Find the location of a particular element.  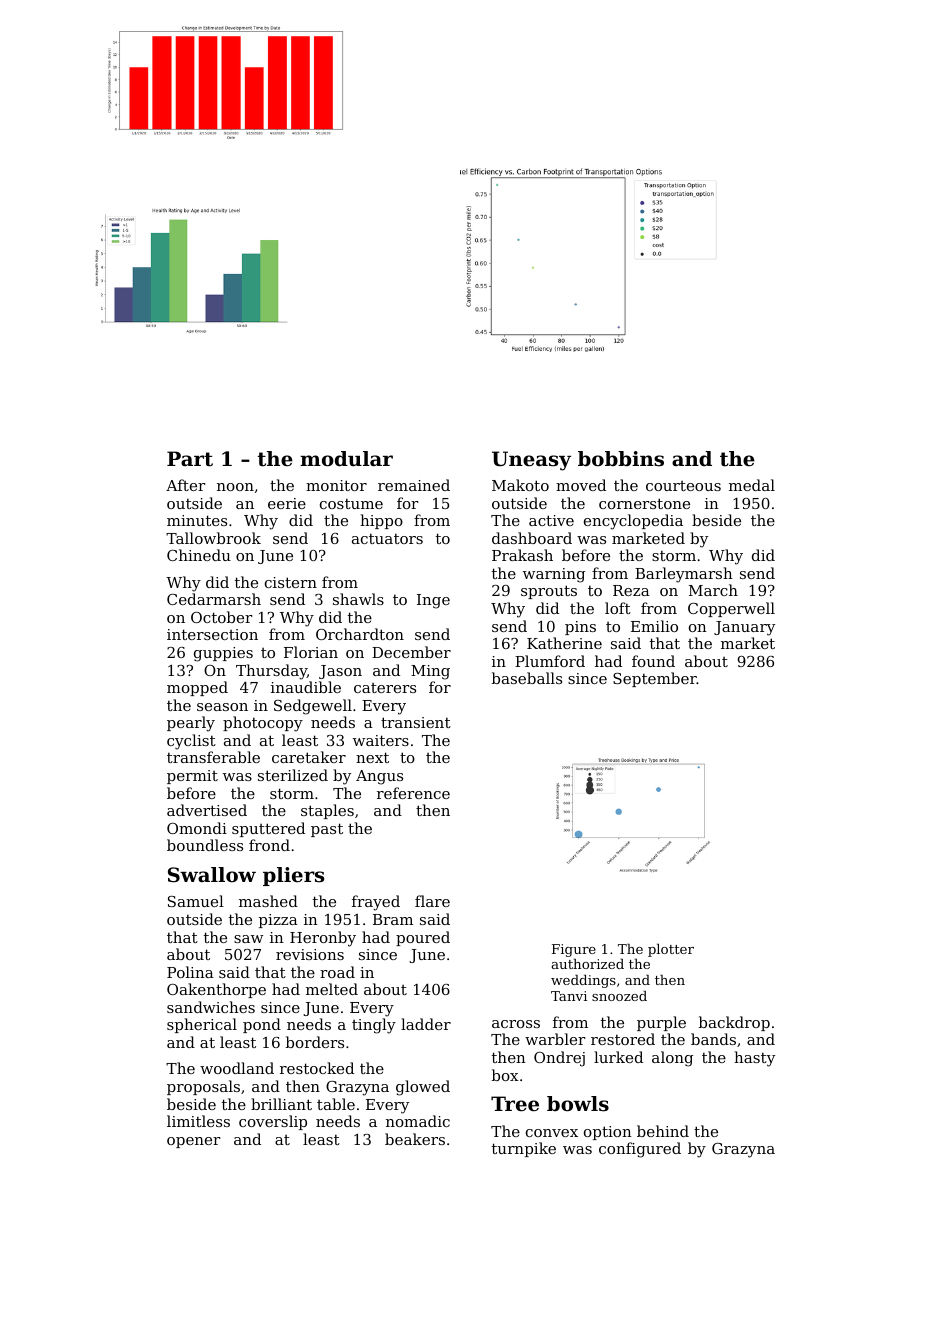

moved is located at coordinates (581, 485).
